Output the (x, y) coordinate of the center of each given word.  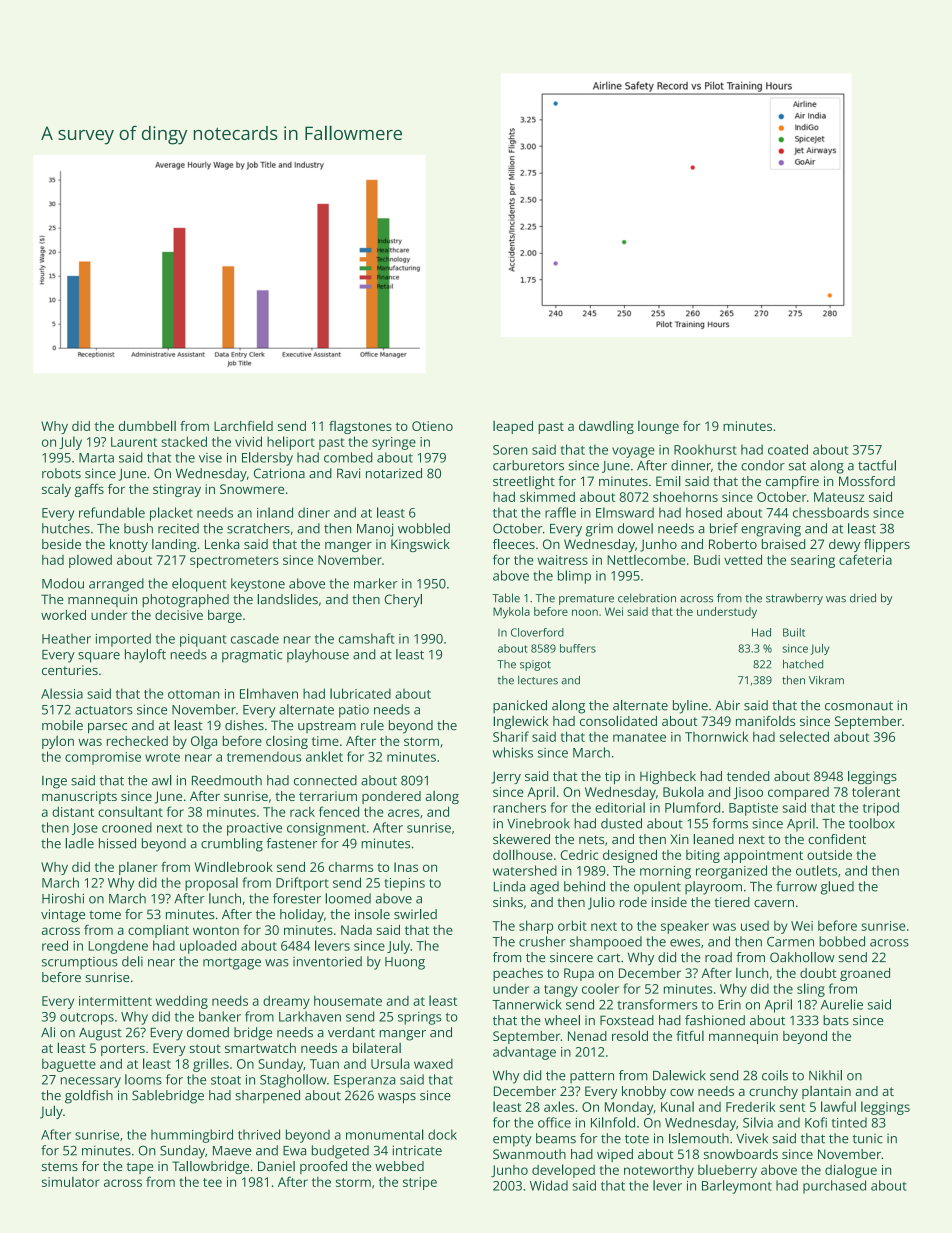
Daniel (276, 1166)
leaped (513, 427)
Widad (549, 1185)
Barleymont (737, 1187)
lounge (658, 427)
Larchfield (243, 426)
